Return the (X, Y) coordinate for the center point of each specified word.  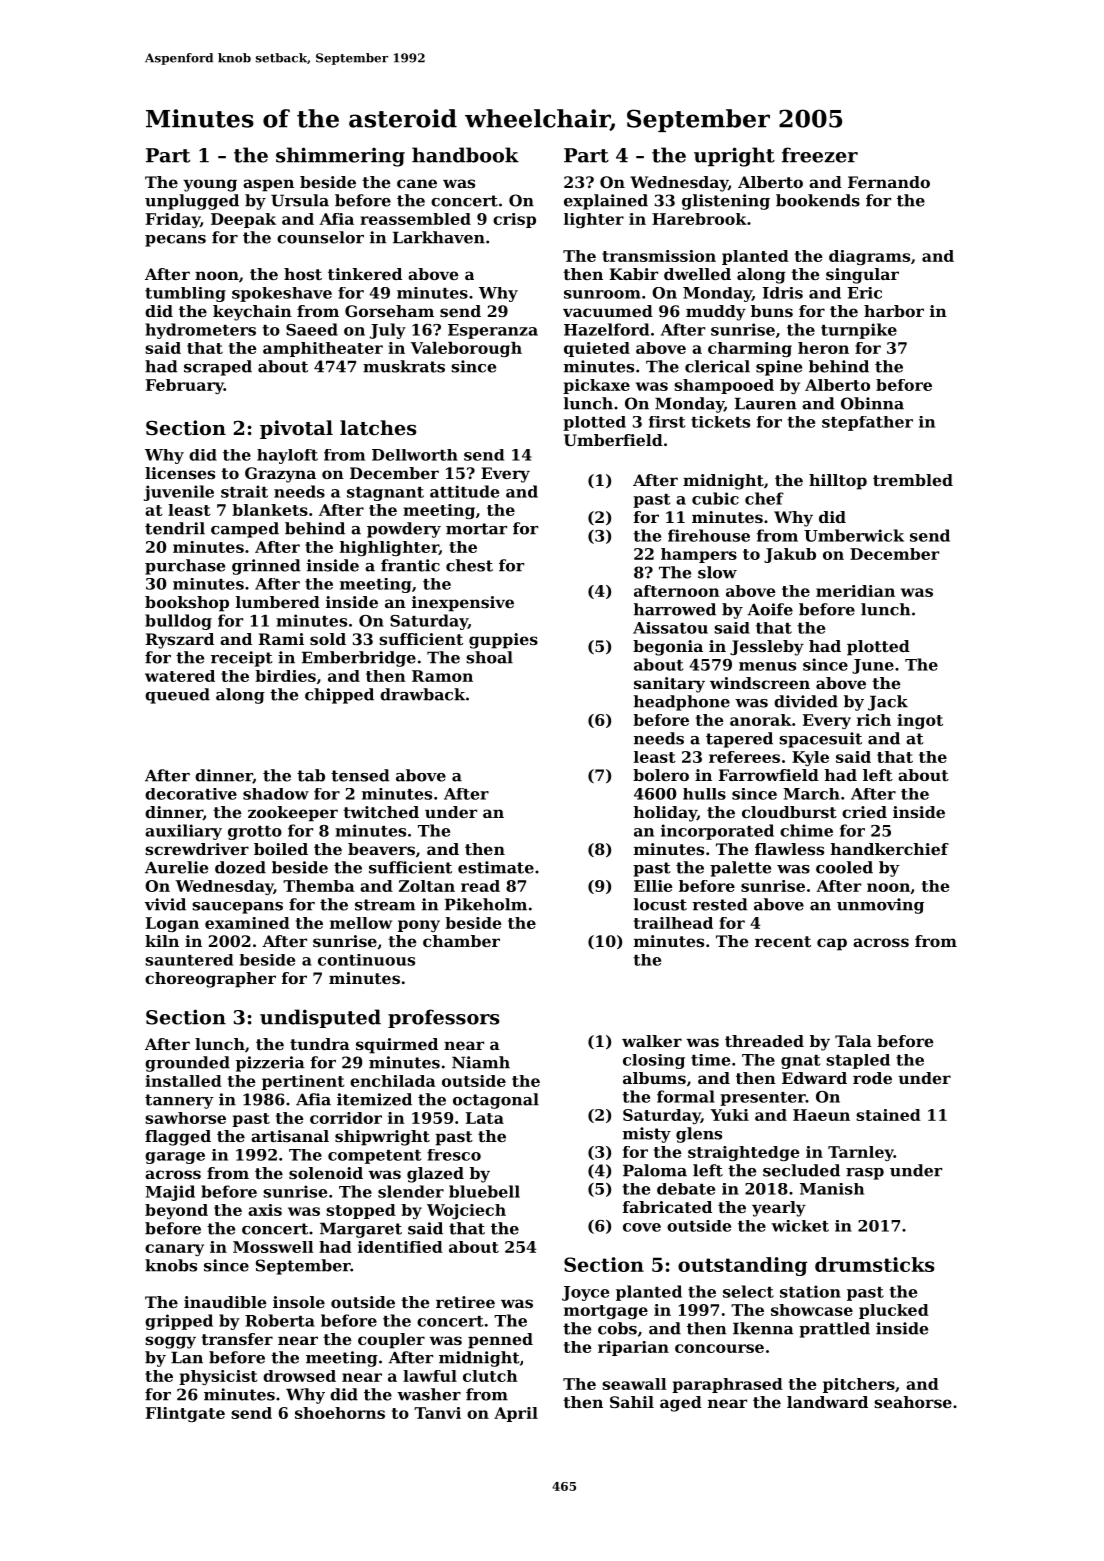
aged (681, 1404)
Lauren (765, 403)
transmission (659, 256)
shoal (489, 657)
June (873, 666)
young (210, 185)
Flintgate (185, 1414)
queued (177, 696)
